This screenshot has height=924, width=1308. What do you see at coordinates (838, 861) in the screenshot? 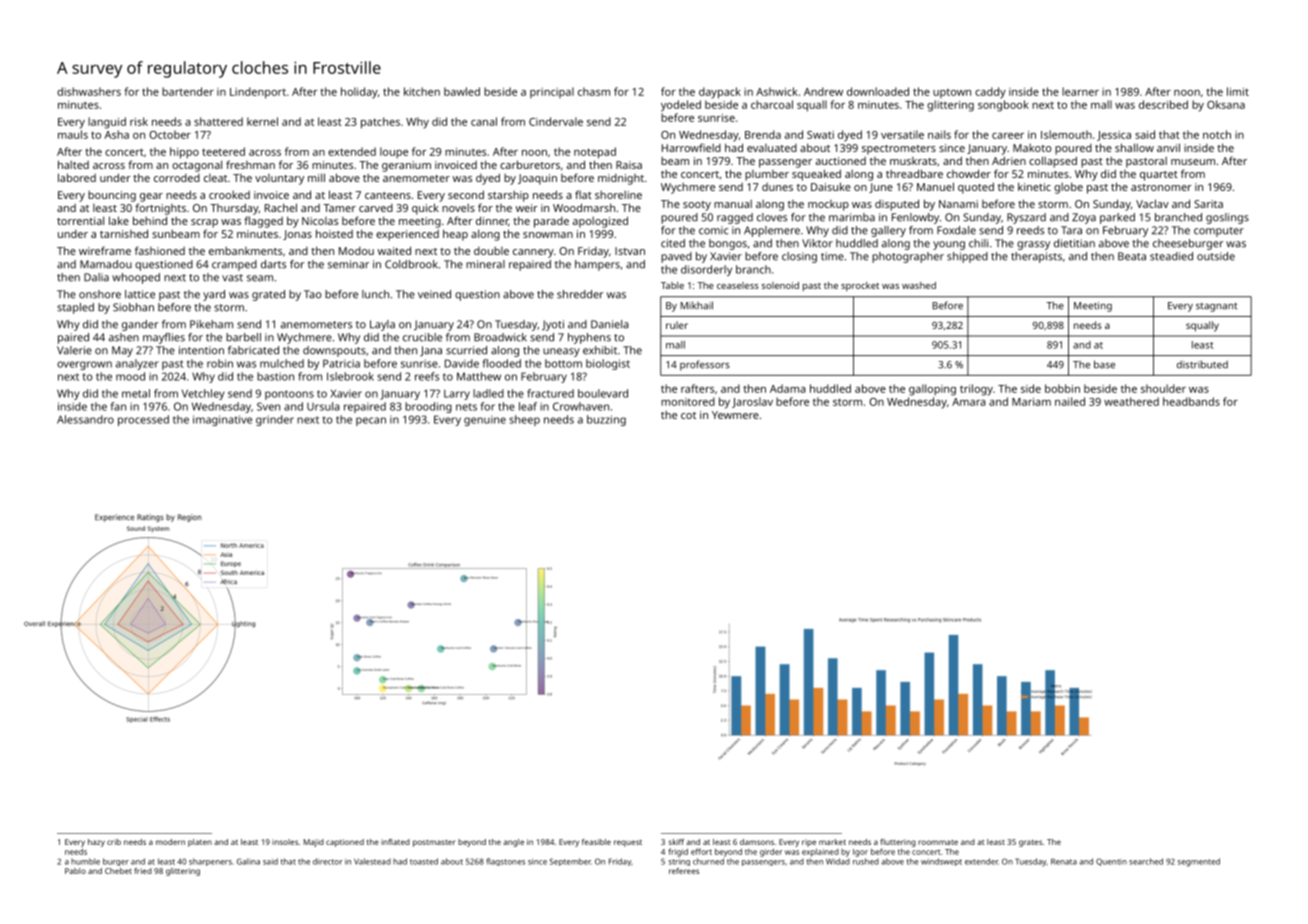
I see `Widad` at bounding box center [838, 861].
